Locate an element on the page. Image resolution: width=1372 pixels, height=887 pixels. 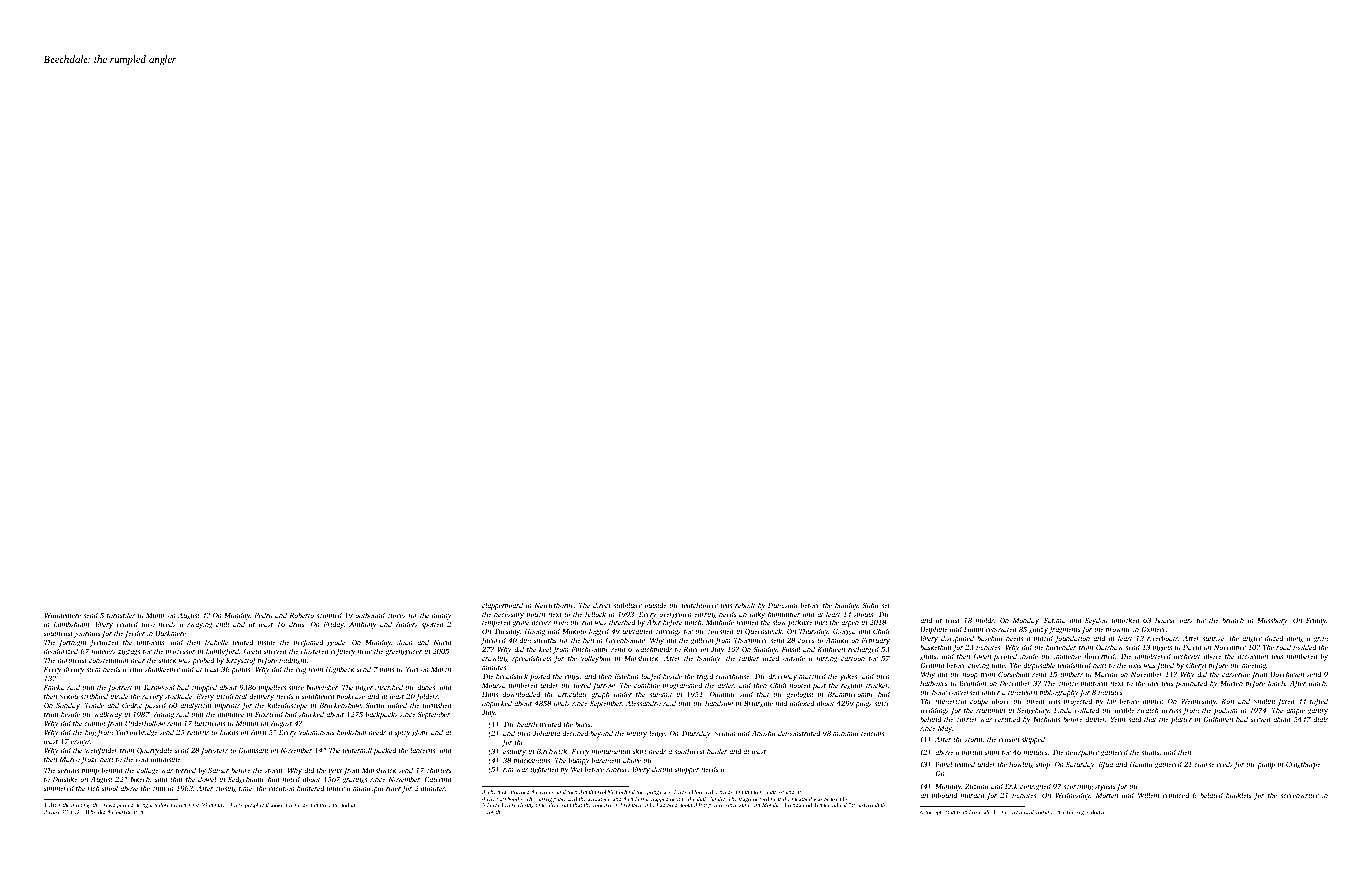
tightened is located at coordinates (544, 770).
